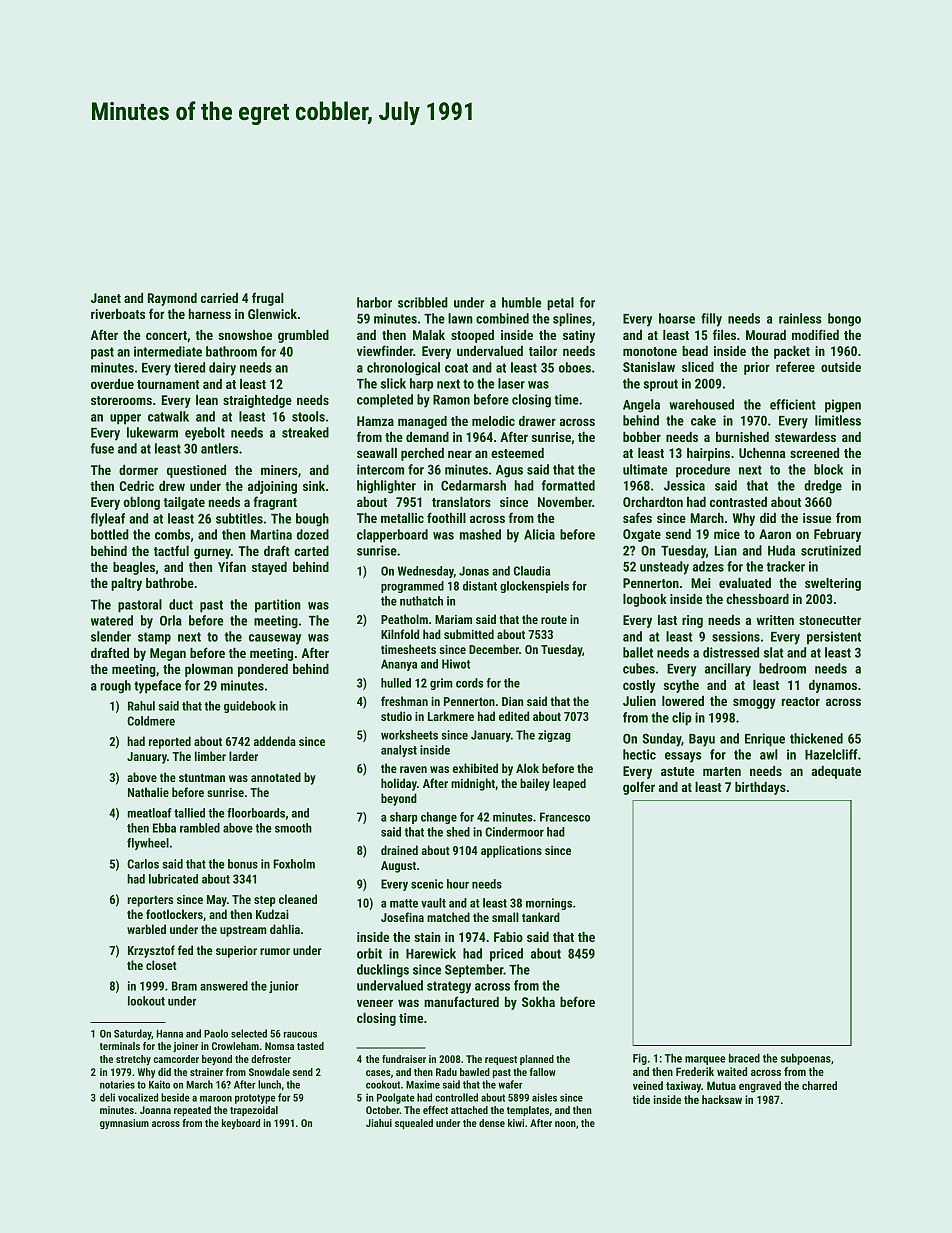  What do you see at coordinates (249, 1033) in the screenshot?
I see `selected` at bounding box center [249, 1033].
